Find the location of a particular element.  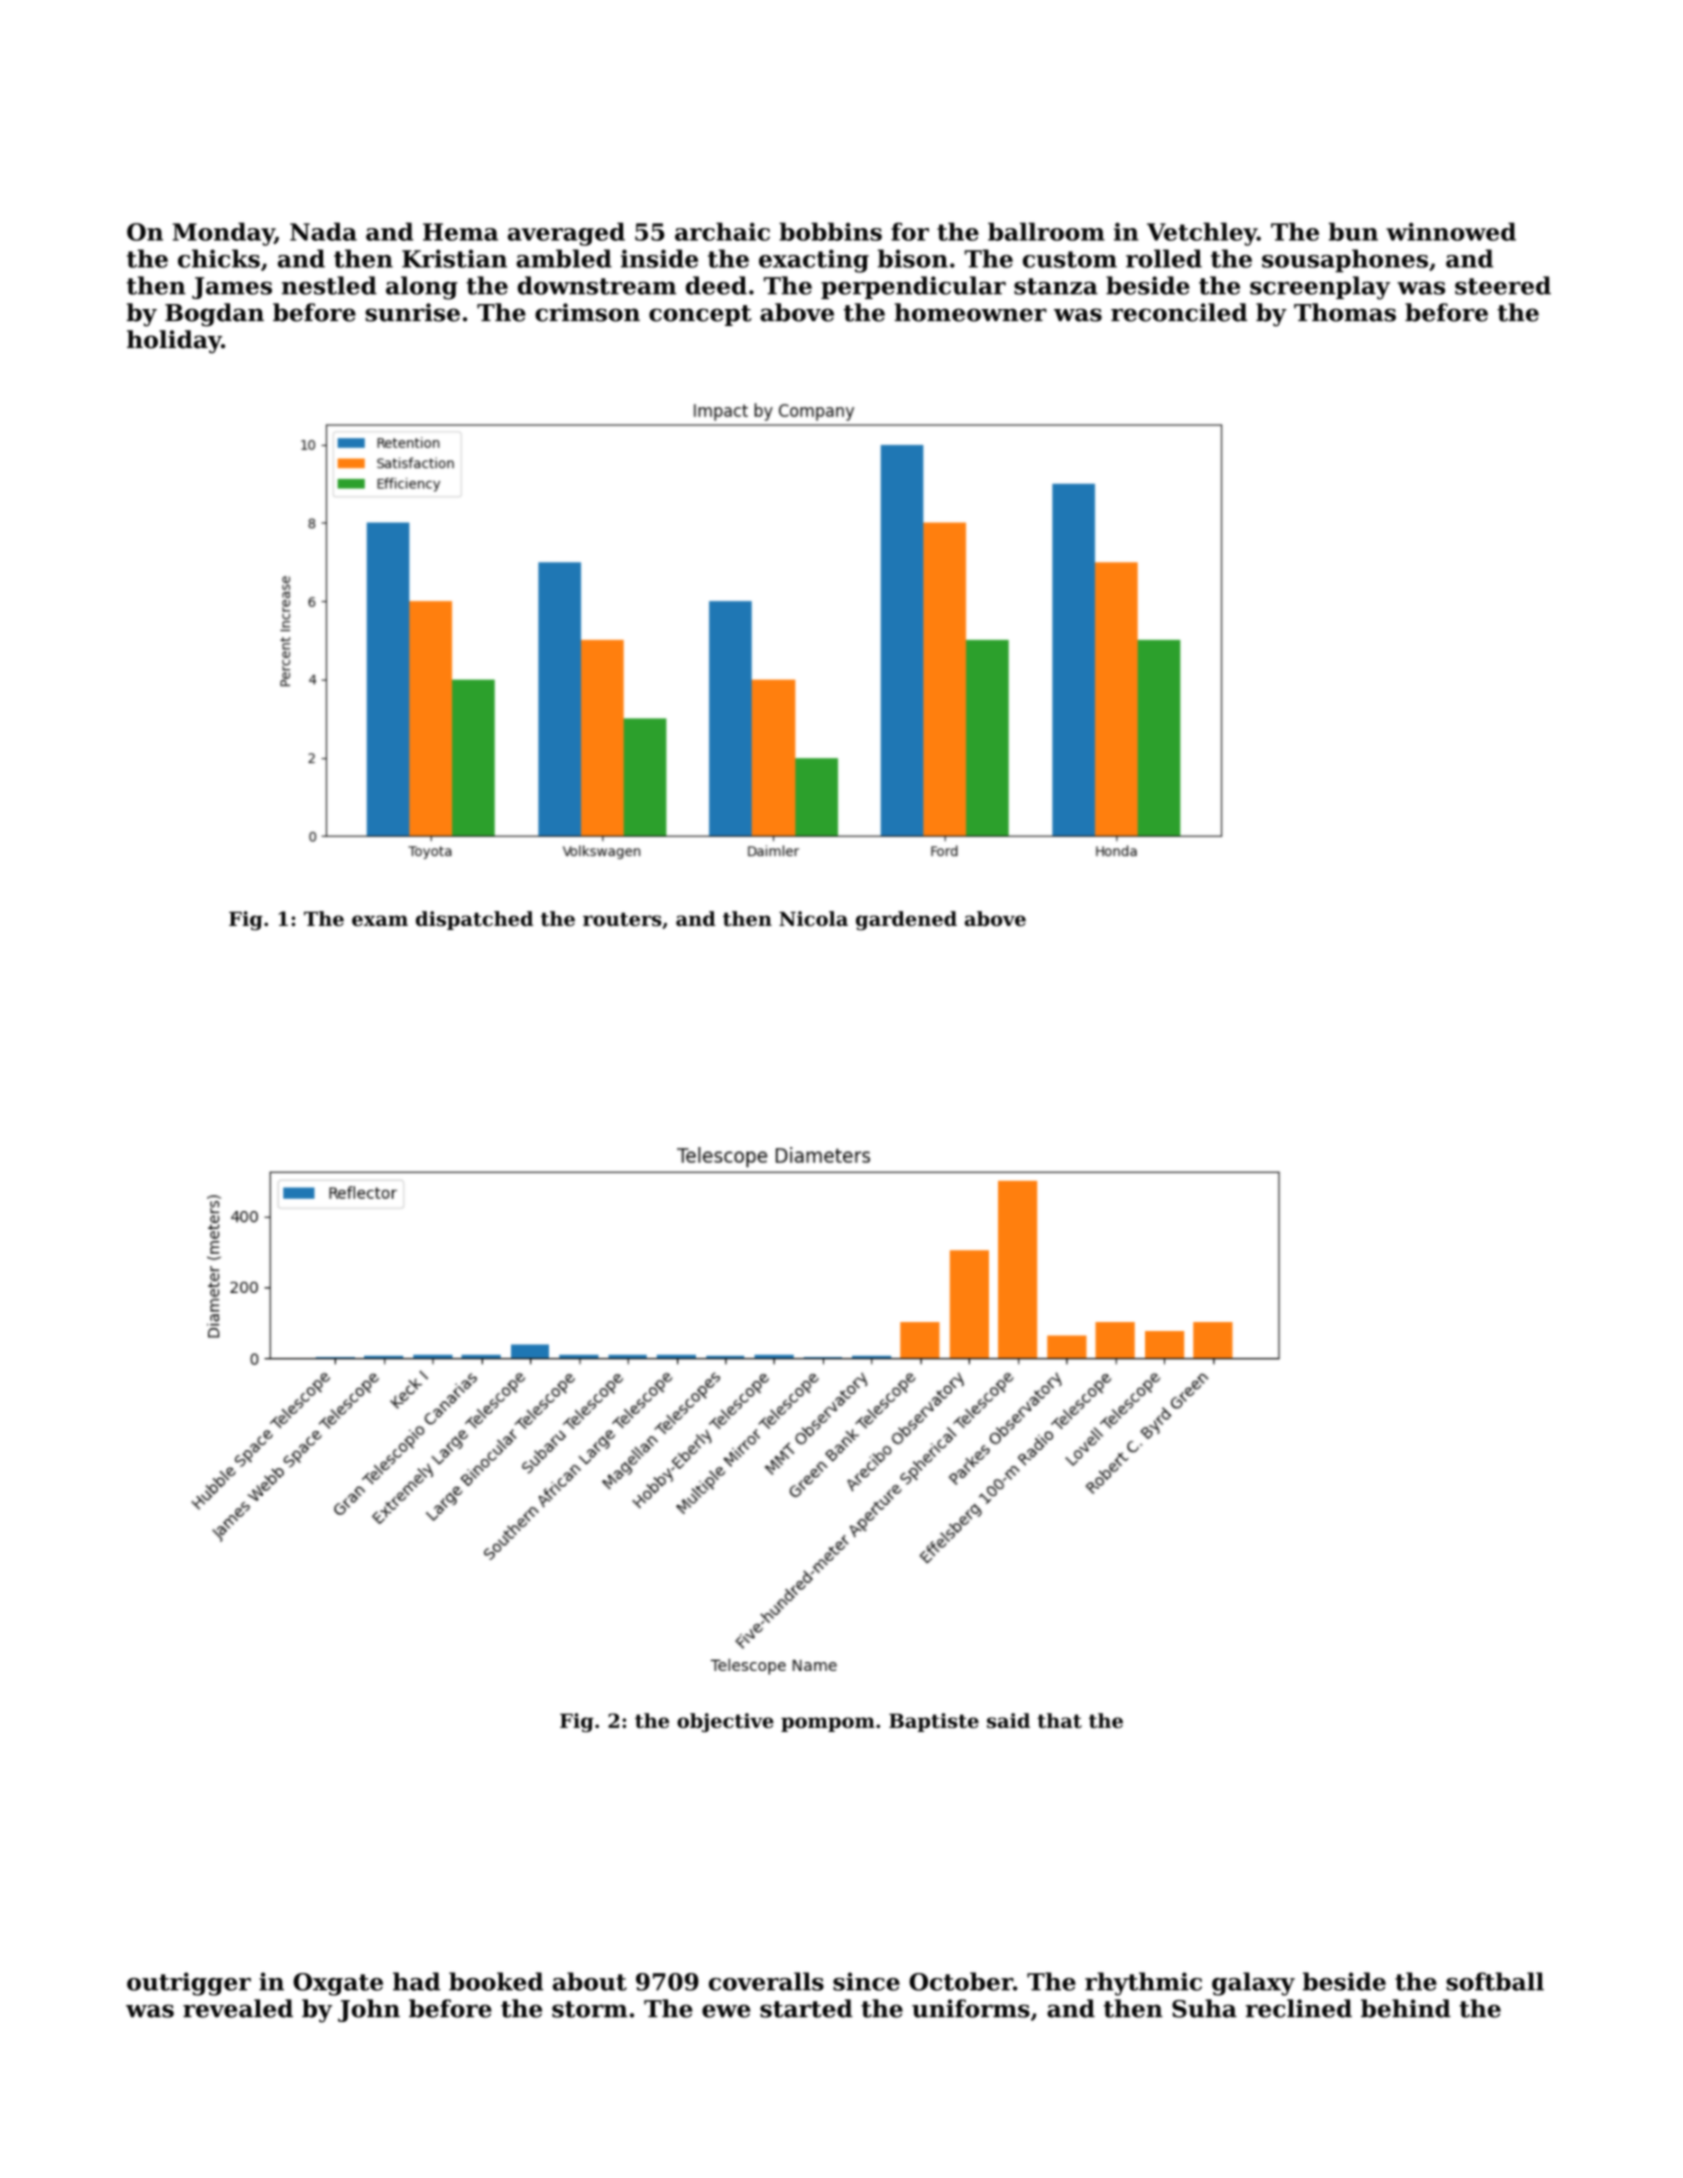

gardened is located at coordinates (906, 920).
